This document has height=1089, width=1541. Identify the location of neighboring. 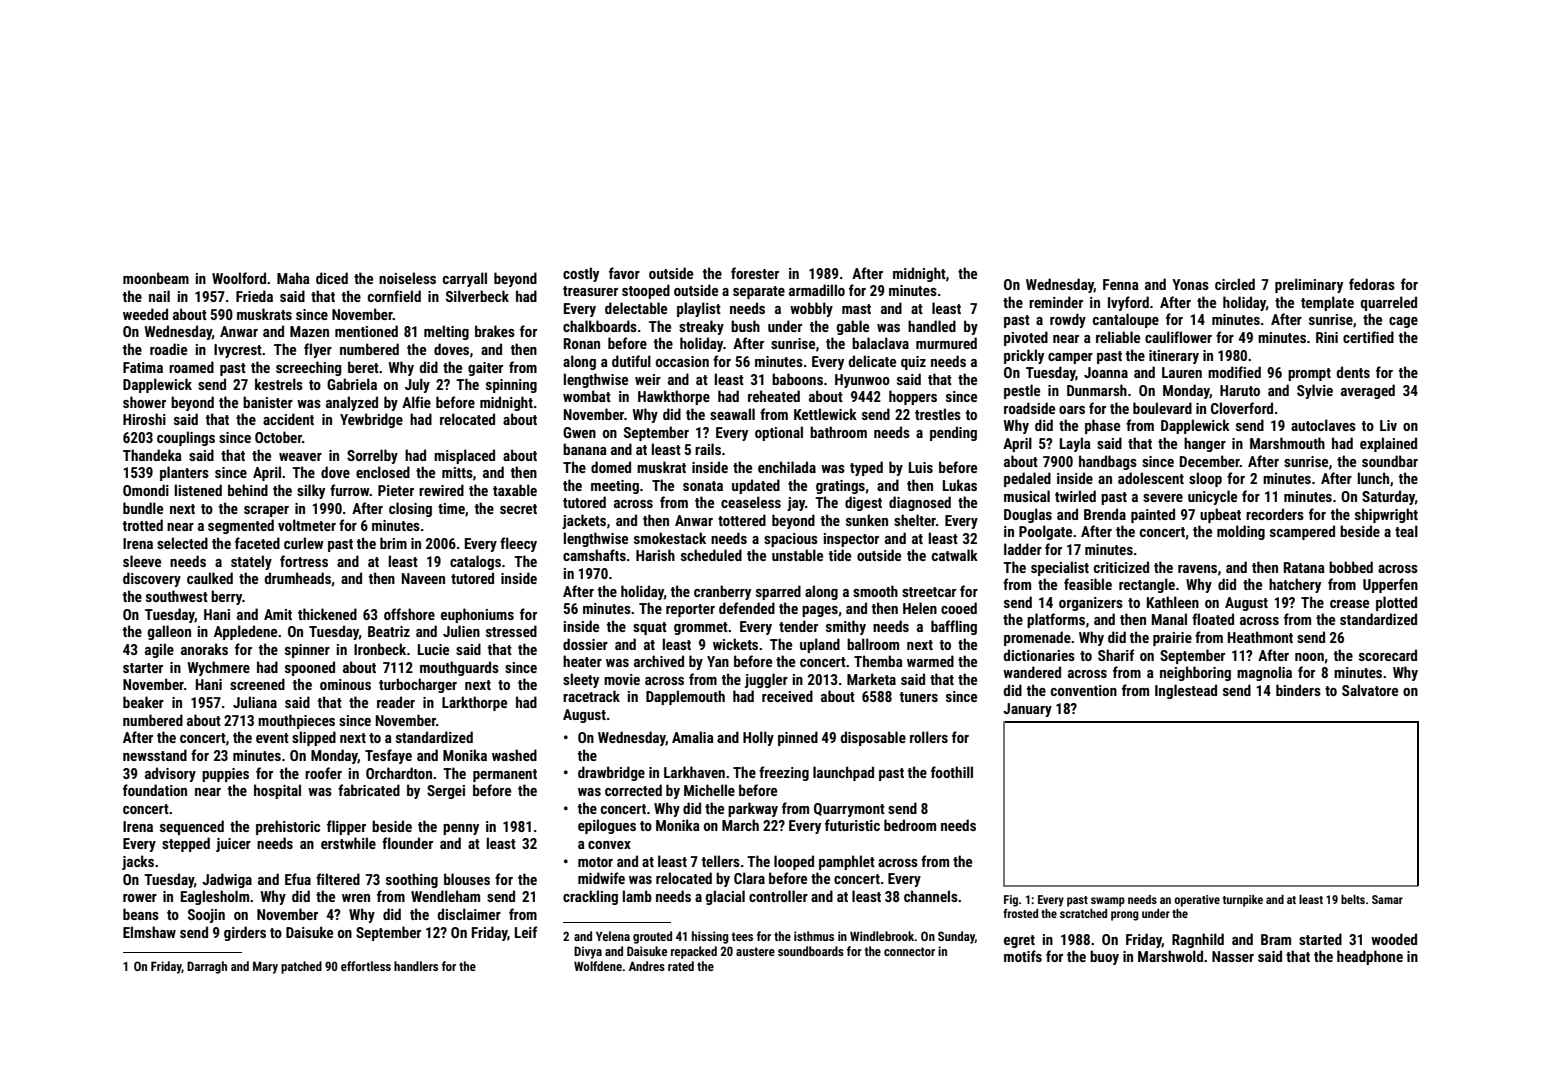
(1195, 673).
